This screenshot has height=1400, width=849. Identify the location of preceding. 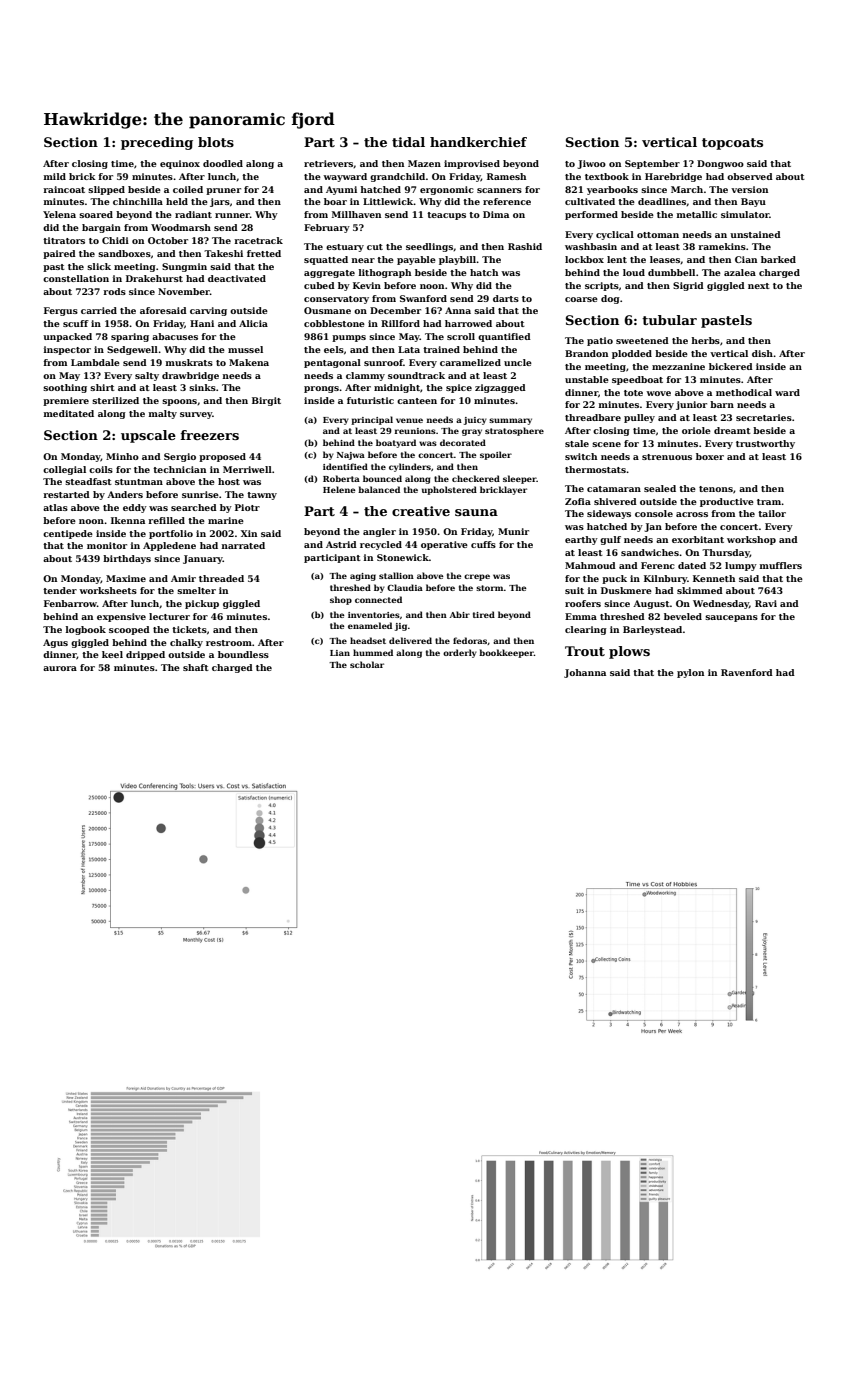
(157, 143).
